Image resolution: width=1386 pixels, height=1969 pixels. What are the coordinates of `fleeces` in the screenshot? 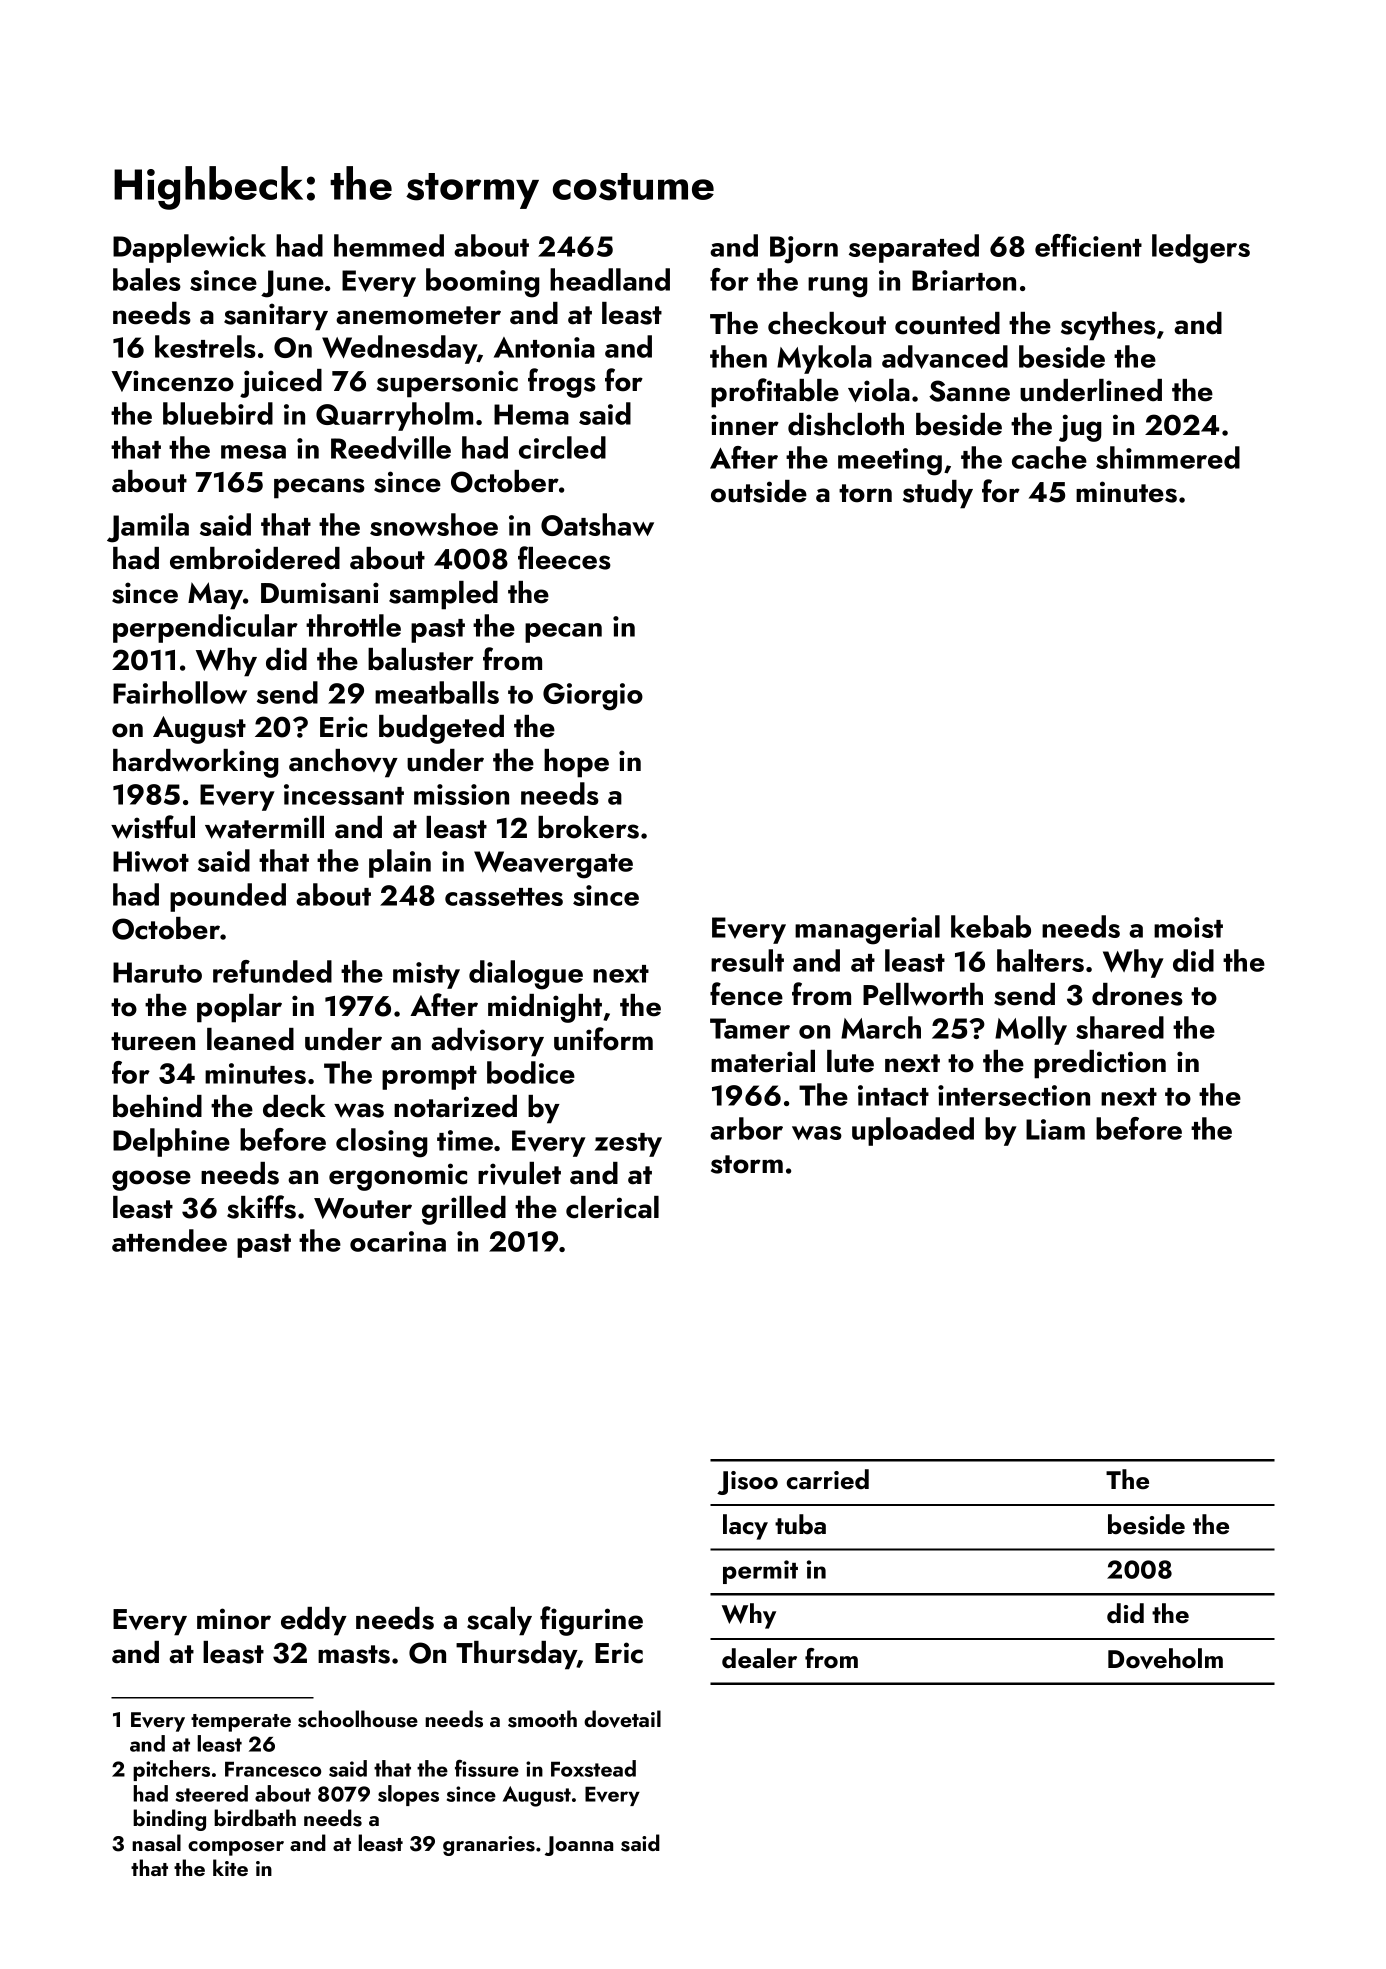 It's located at (564, 558).
